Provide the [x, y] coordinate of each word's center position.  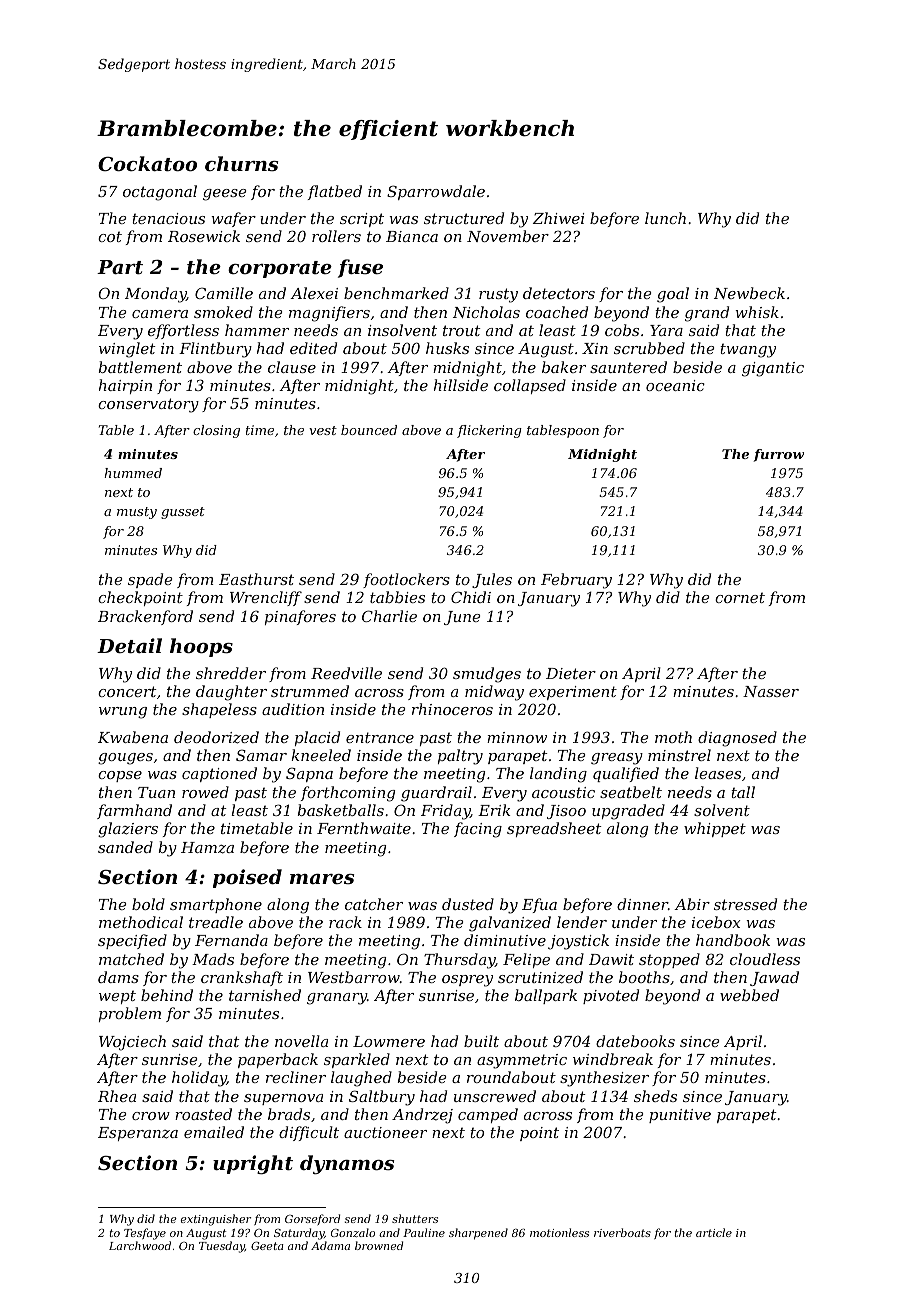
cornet [740, 597]
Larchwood [140, 1245]
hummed [133, 473]
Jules [492, 580]
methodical [141, 922]
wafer [233, 219]
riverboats [622, 1232]
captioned [219, 774]
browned [379, 1245]
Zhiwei [559, 218]
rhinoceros [452, 709]
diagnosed [737, 739]
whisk [757, 312]
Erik [494, 810]
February [576, 581]
